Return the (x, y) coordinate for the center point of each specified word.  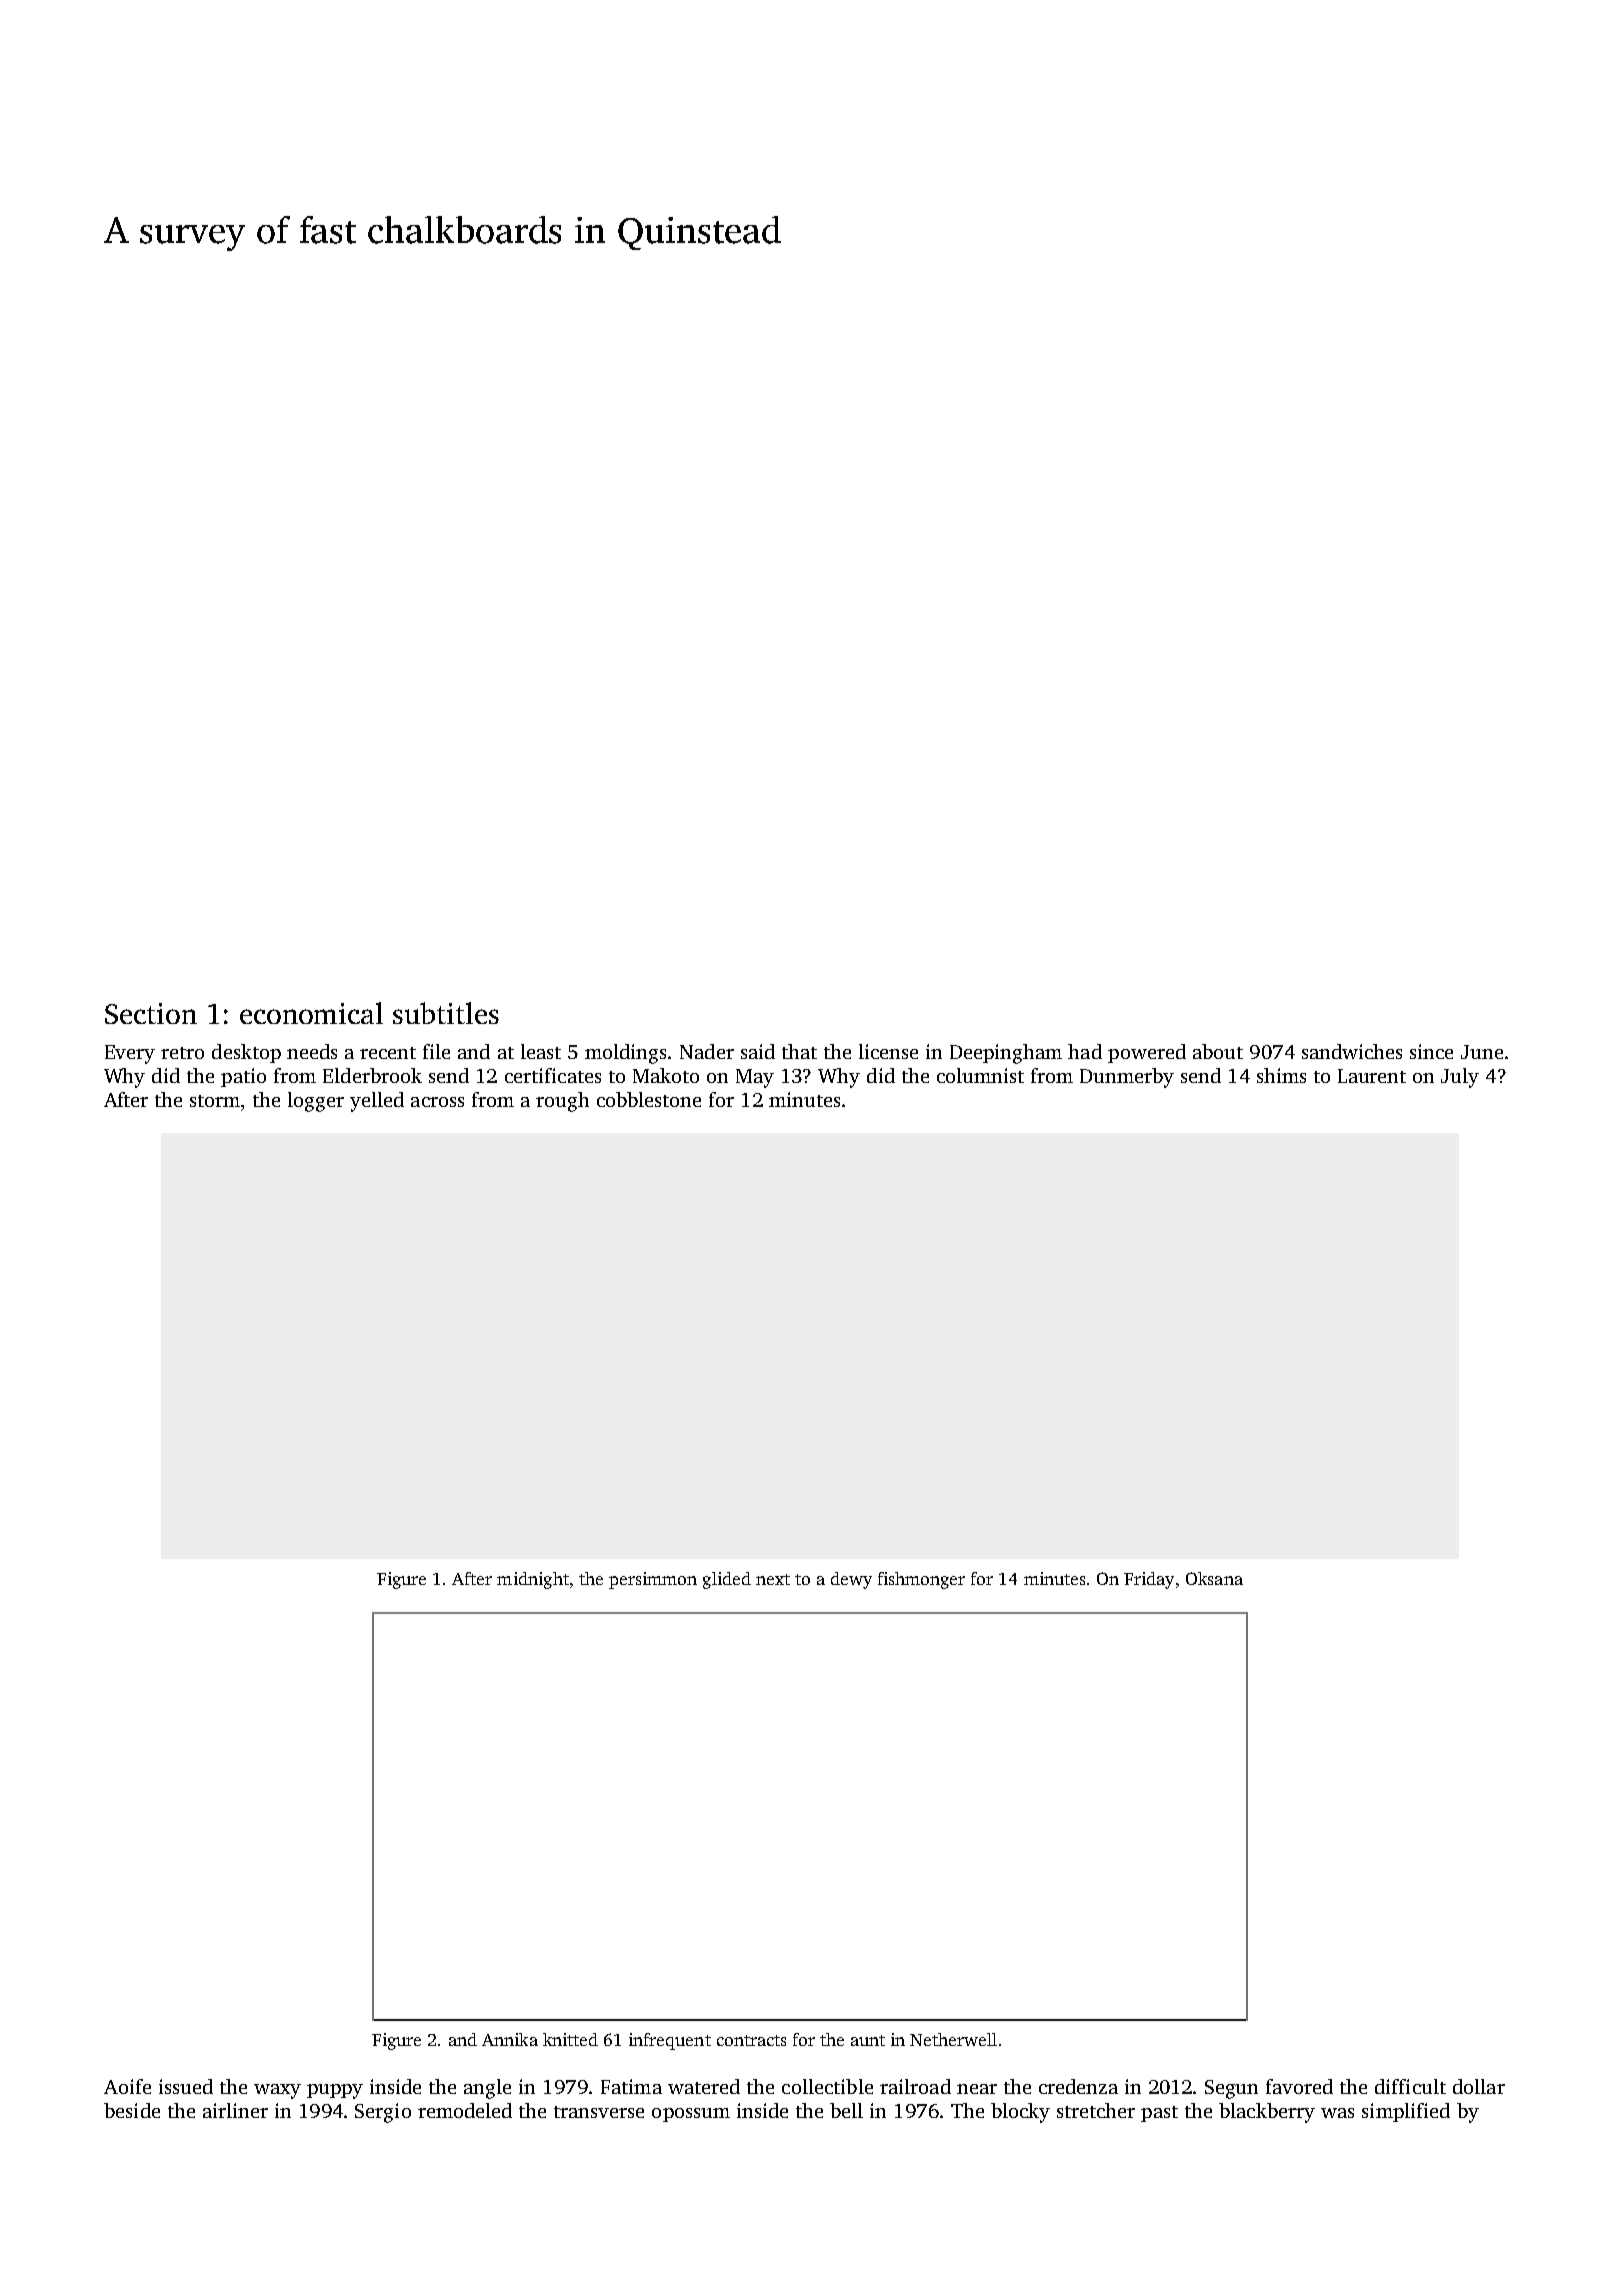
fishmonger (921, 1580)
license (888, 1051)
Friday (1149, 1580)
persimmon (653, 1580)
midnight (533, 1580)
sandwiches (1352, 1051)
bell (846, 2110)
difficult (1410, 2086)
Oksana (1214, 1578)
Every (130, 1054)
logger (316, 1102)
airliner (235, 2110)
